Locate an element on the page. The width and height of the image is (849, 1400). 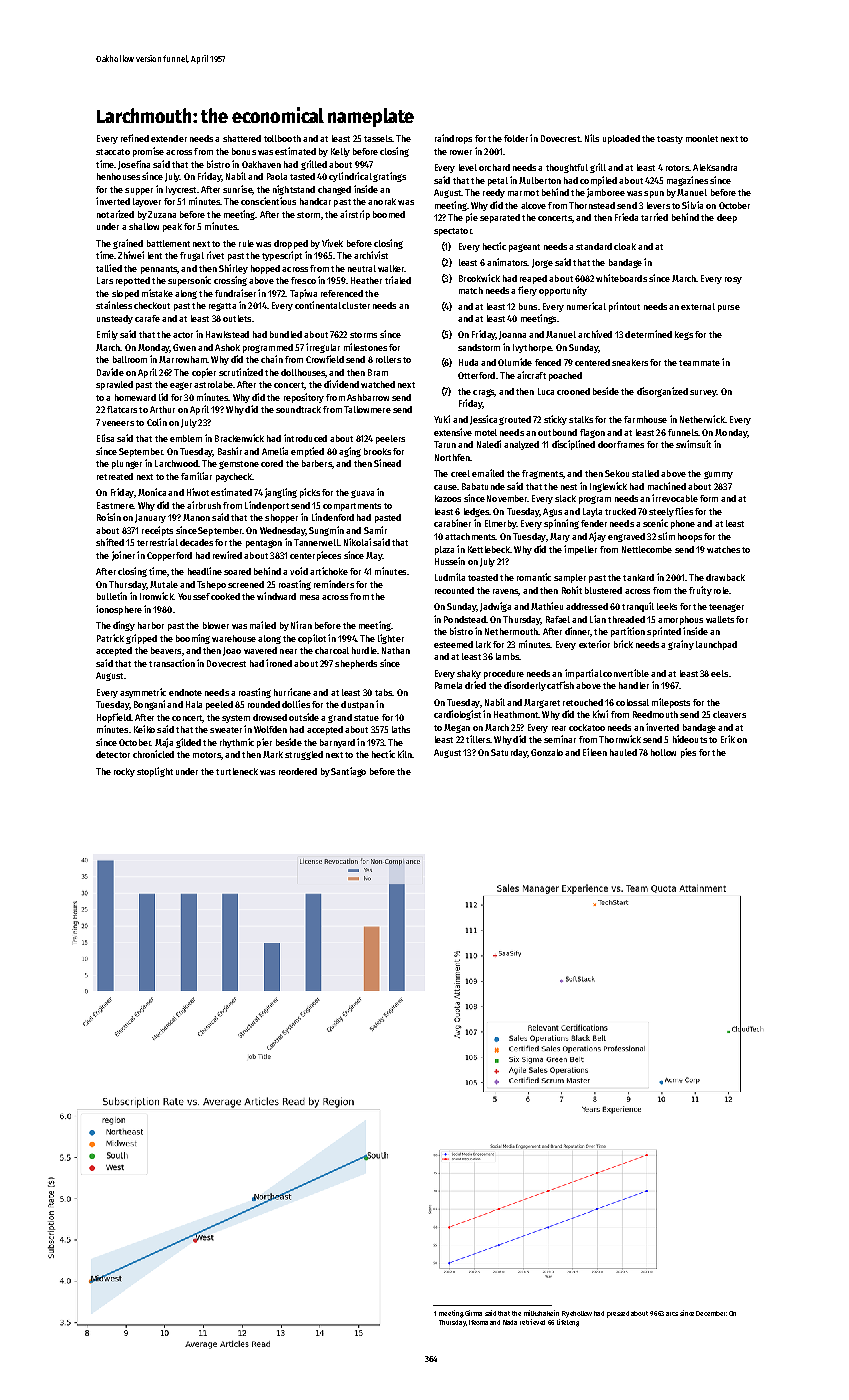
Joanna is located at coordinates (512, 335).
